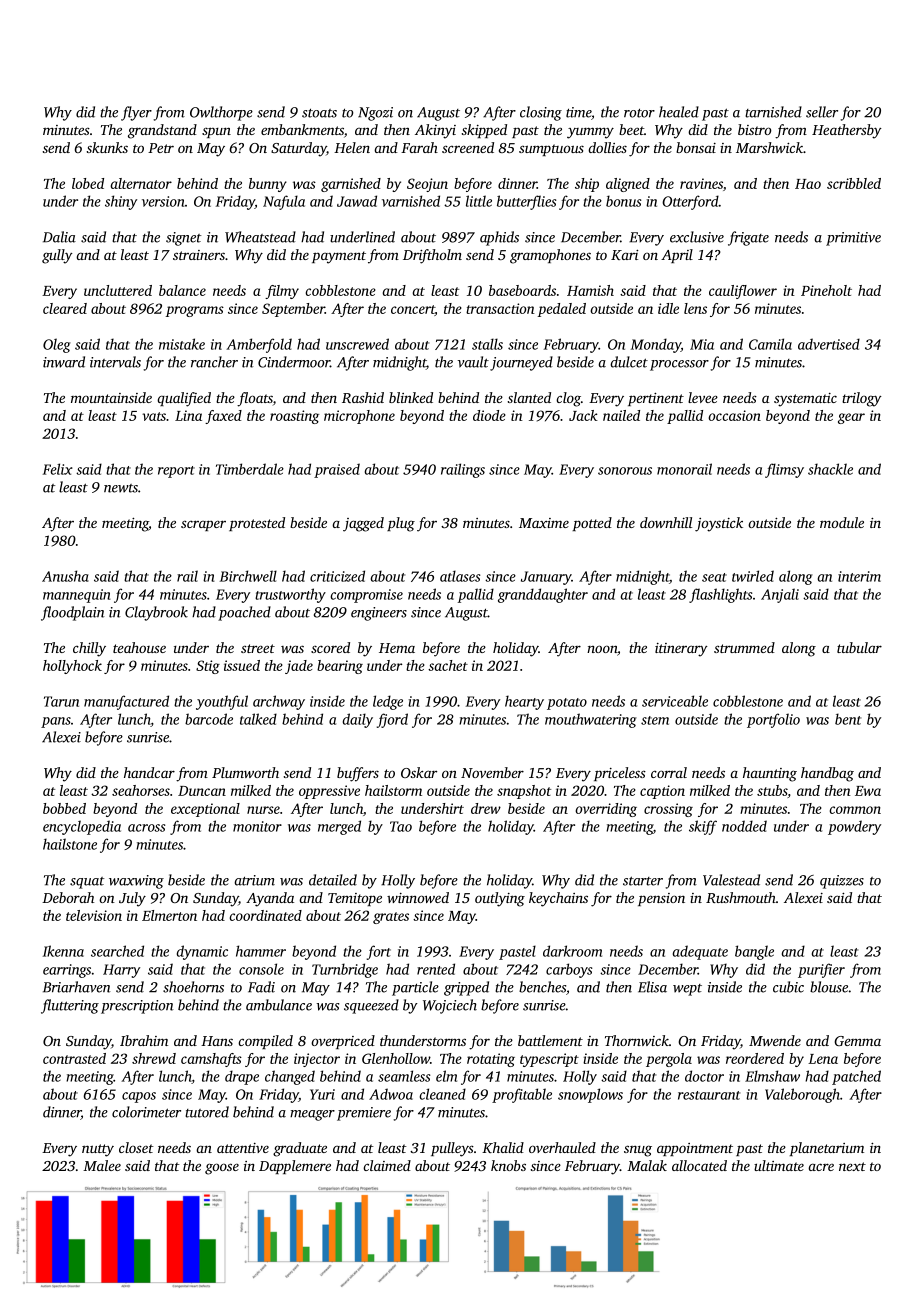  Describe the element at coordinates (435, 131) in the screenshot. I see `Akinyi` at that location.
